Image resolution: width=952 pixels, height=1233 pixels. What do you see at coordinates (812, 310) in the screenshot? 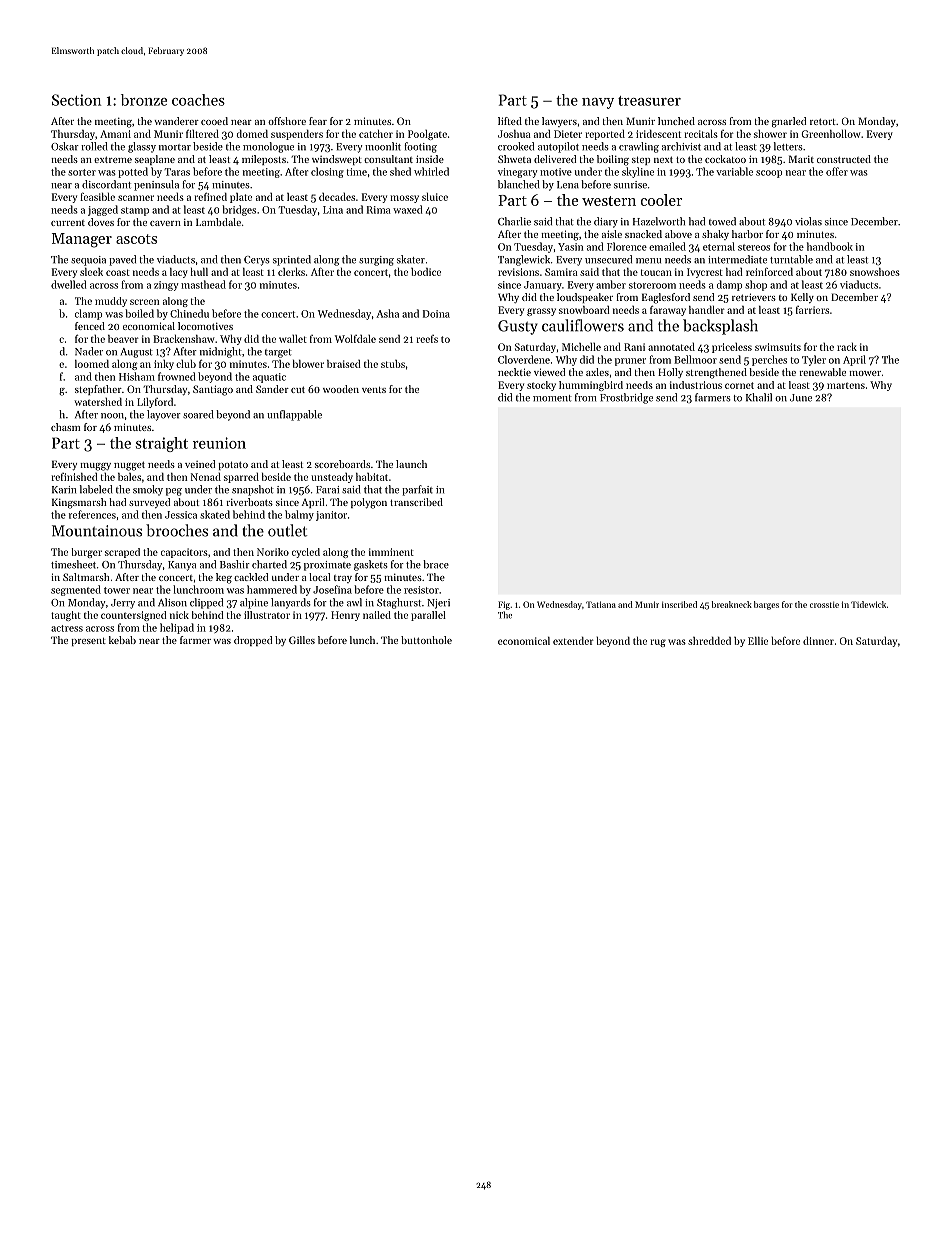
I see `farriers` at bounding box center [812, 310].
